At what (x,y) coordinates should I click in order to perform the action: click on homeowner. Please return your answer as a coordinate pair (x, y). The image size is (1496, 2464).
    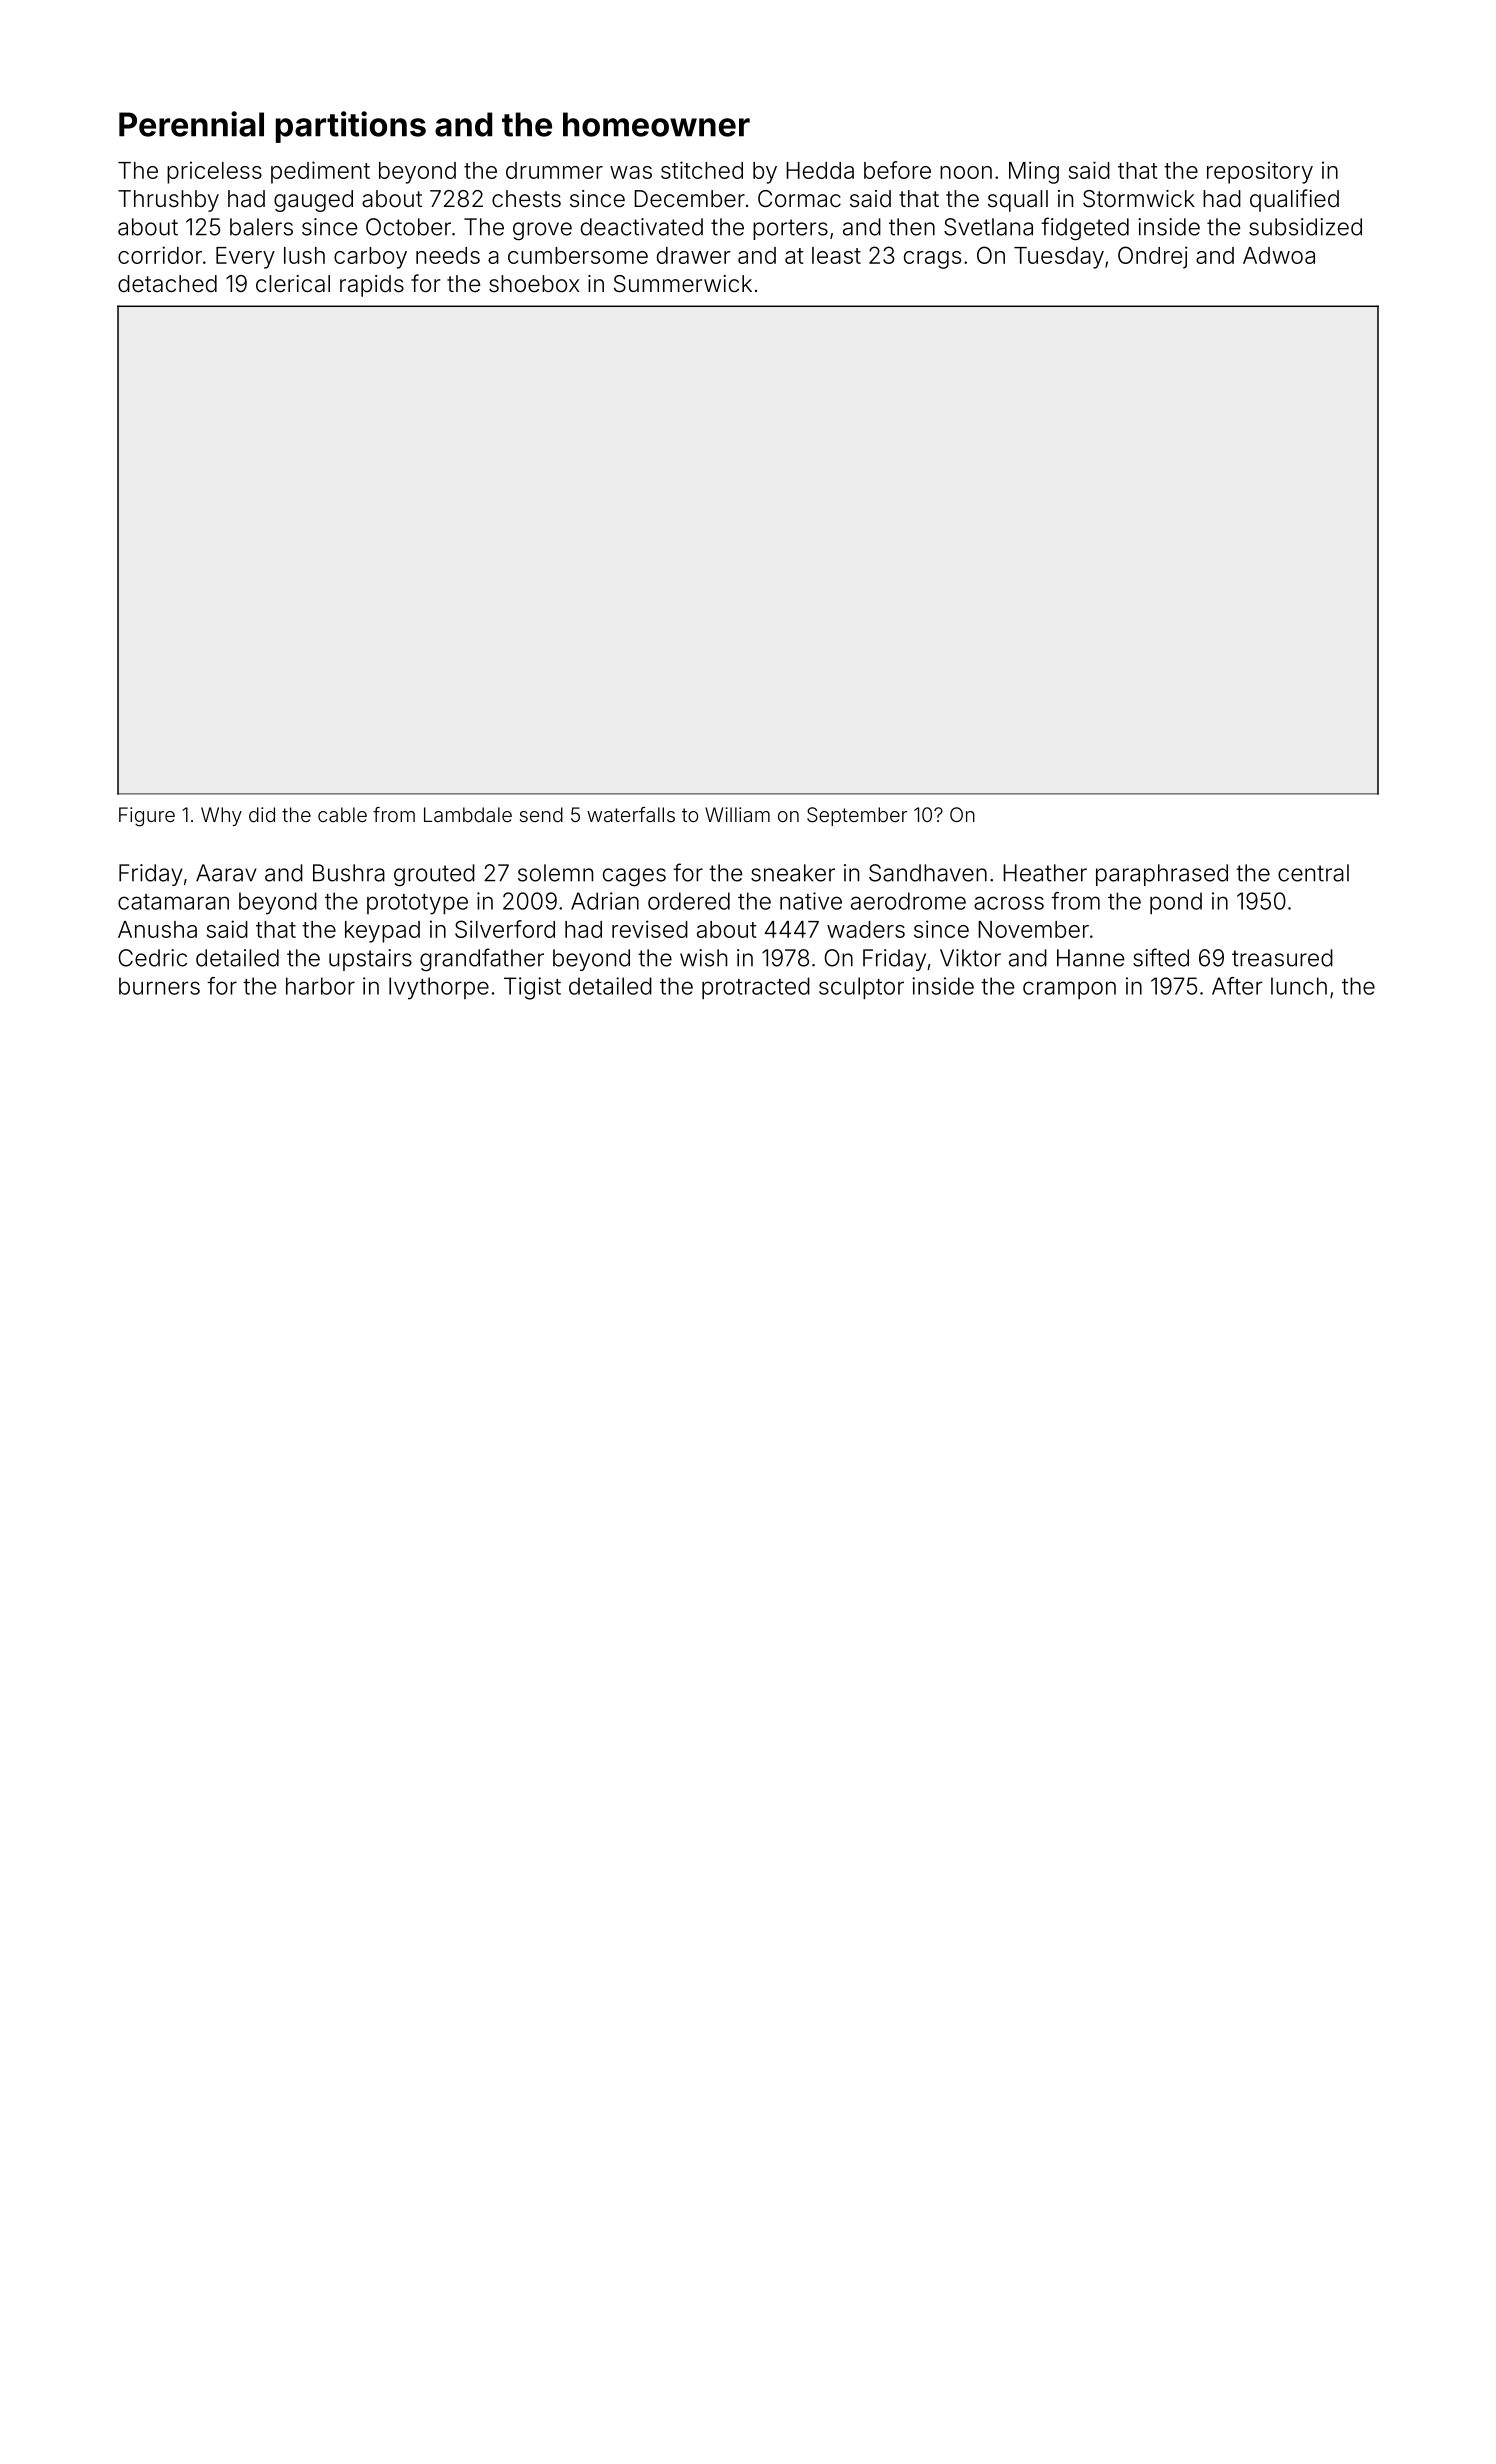
    Looking at the image, I should click on (656, 124).
